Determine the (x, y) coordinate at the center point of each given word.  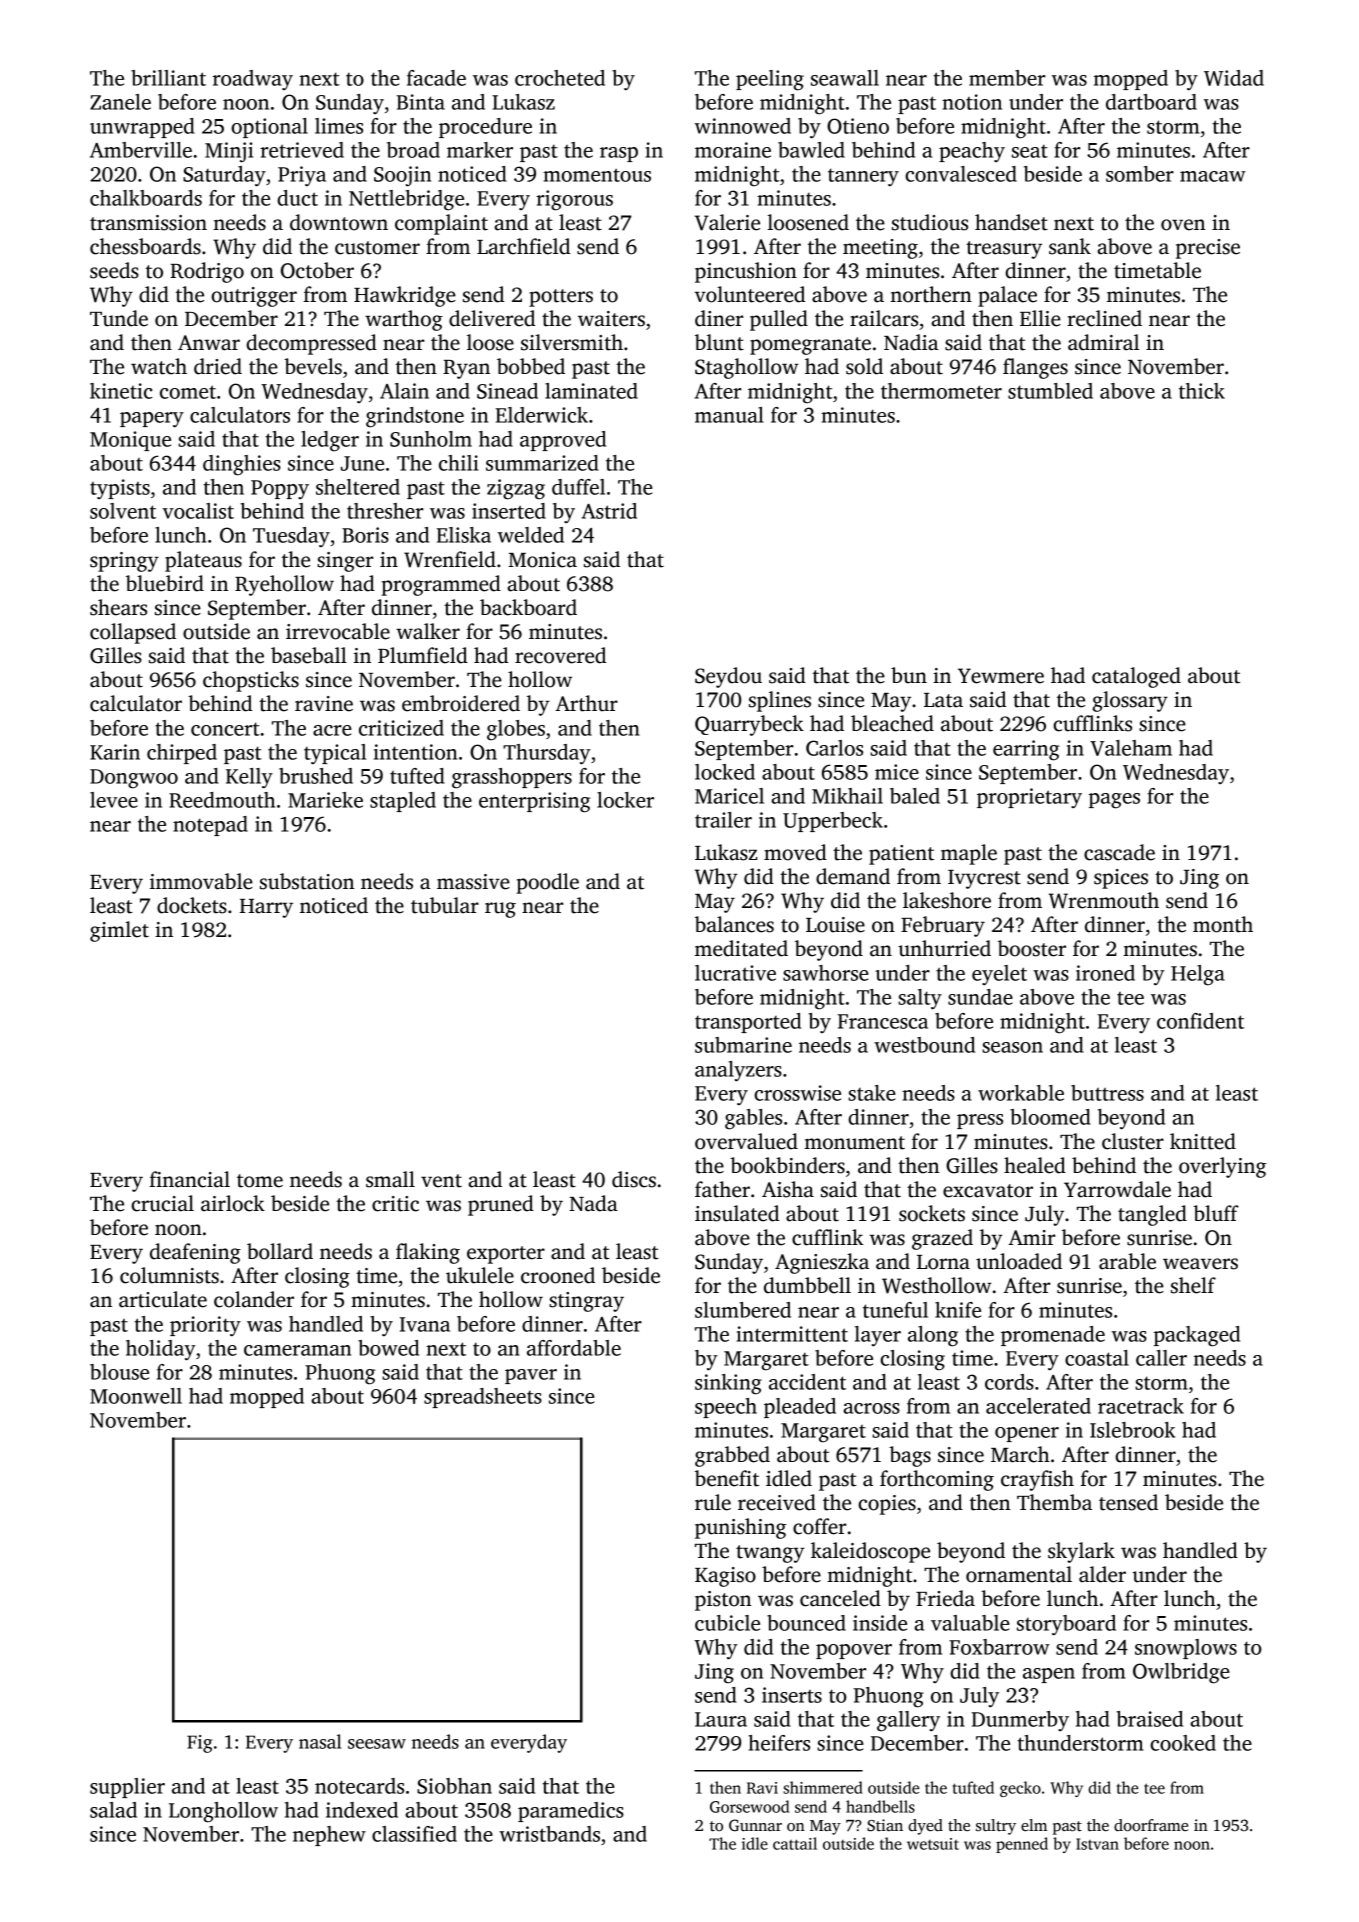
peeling (770, 80)
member (1007, 78)
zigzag (516, 489)
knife (958, 1310)
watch (159, 366)
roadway (253, 80)
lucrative (735, 973)
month (1223, 924)
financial (190, 1179)
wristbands (549, 1834)
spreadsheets (483, 1398)
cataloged (1136, 677)
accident (807, 1382)
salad (113, 1810)
